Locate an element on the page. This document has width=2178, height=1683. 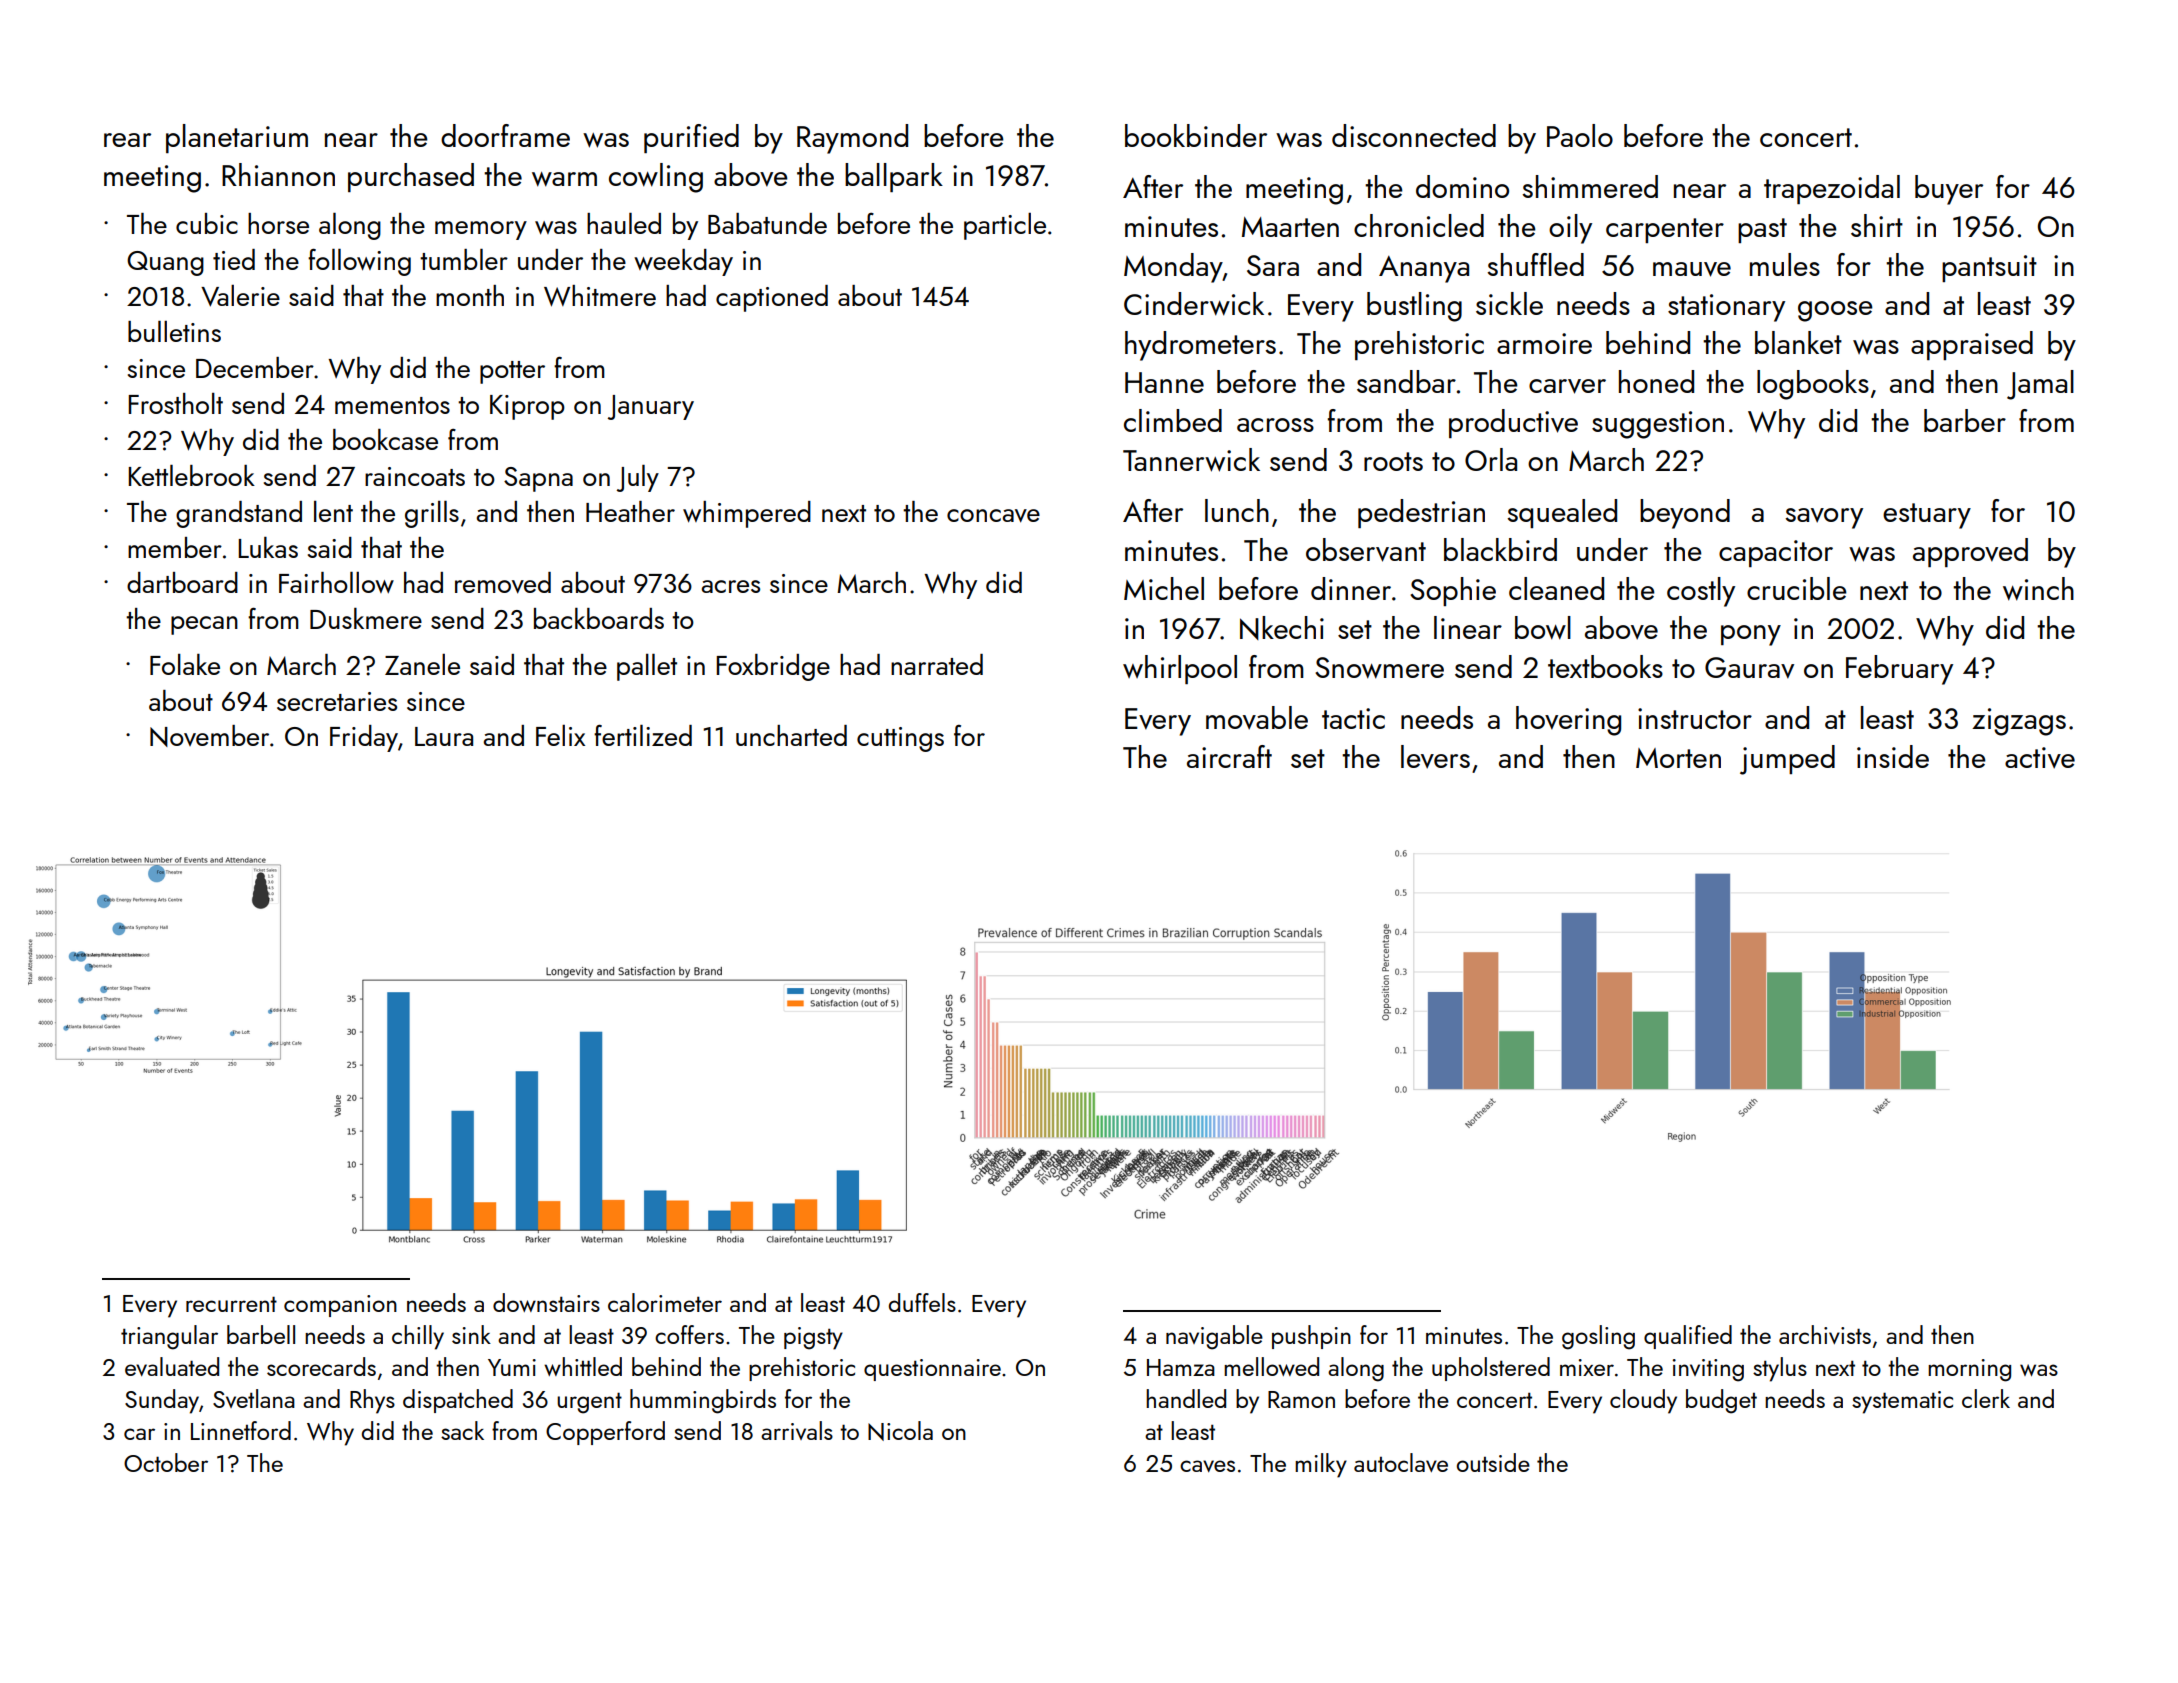
bustling is located at coordinates (1414, 307).
